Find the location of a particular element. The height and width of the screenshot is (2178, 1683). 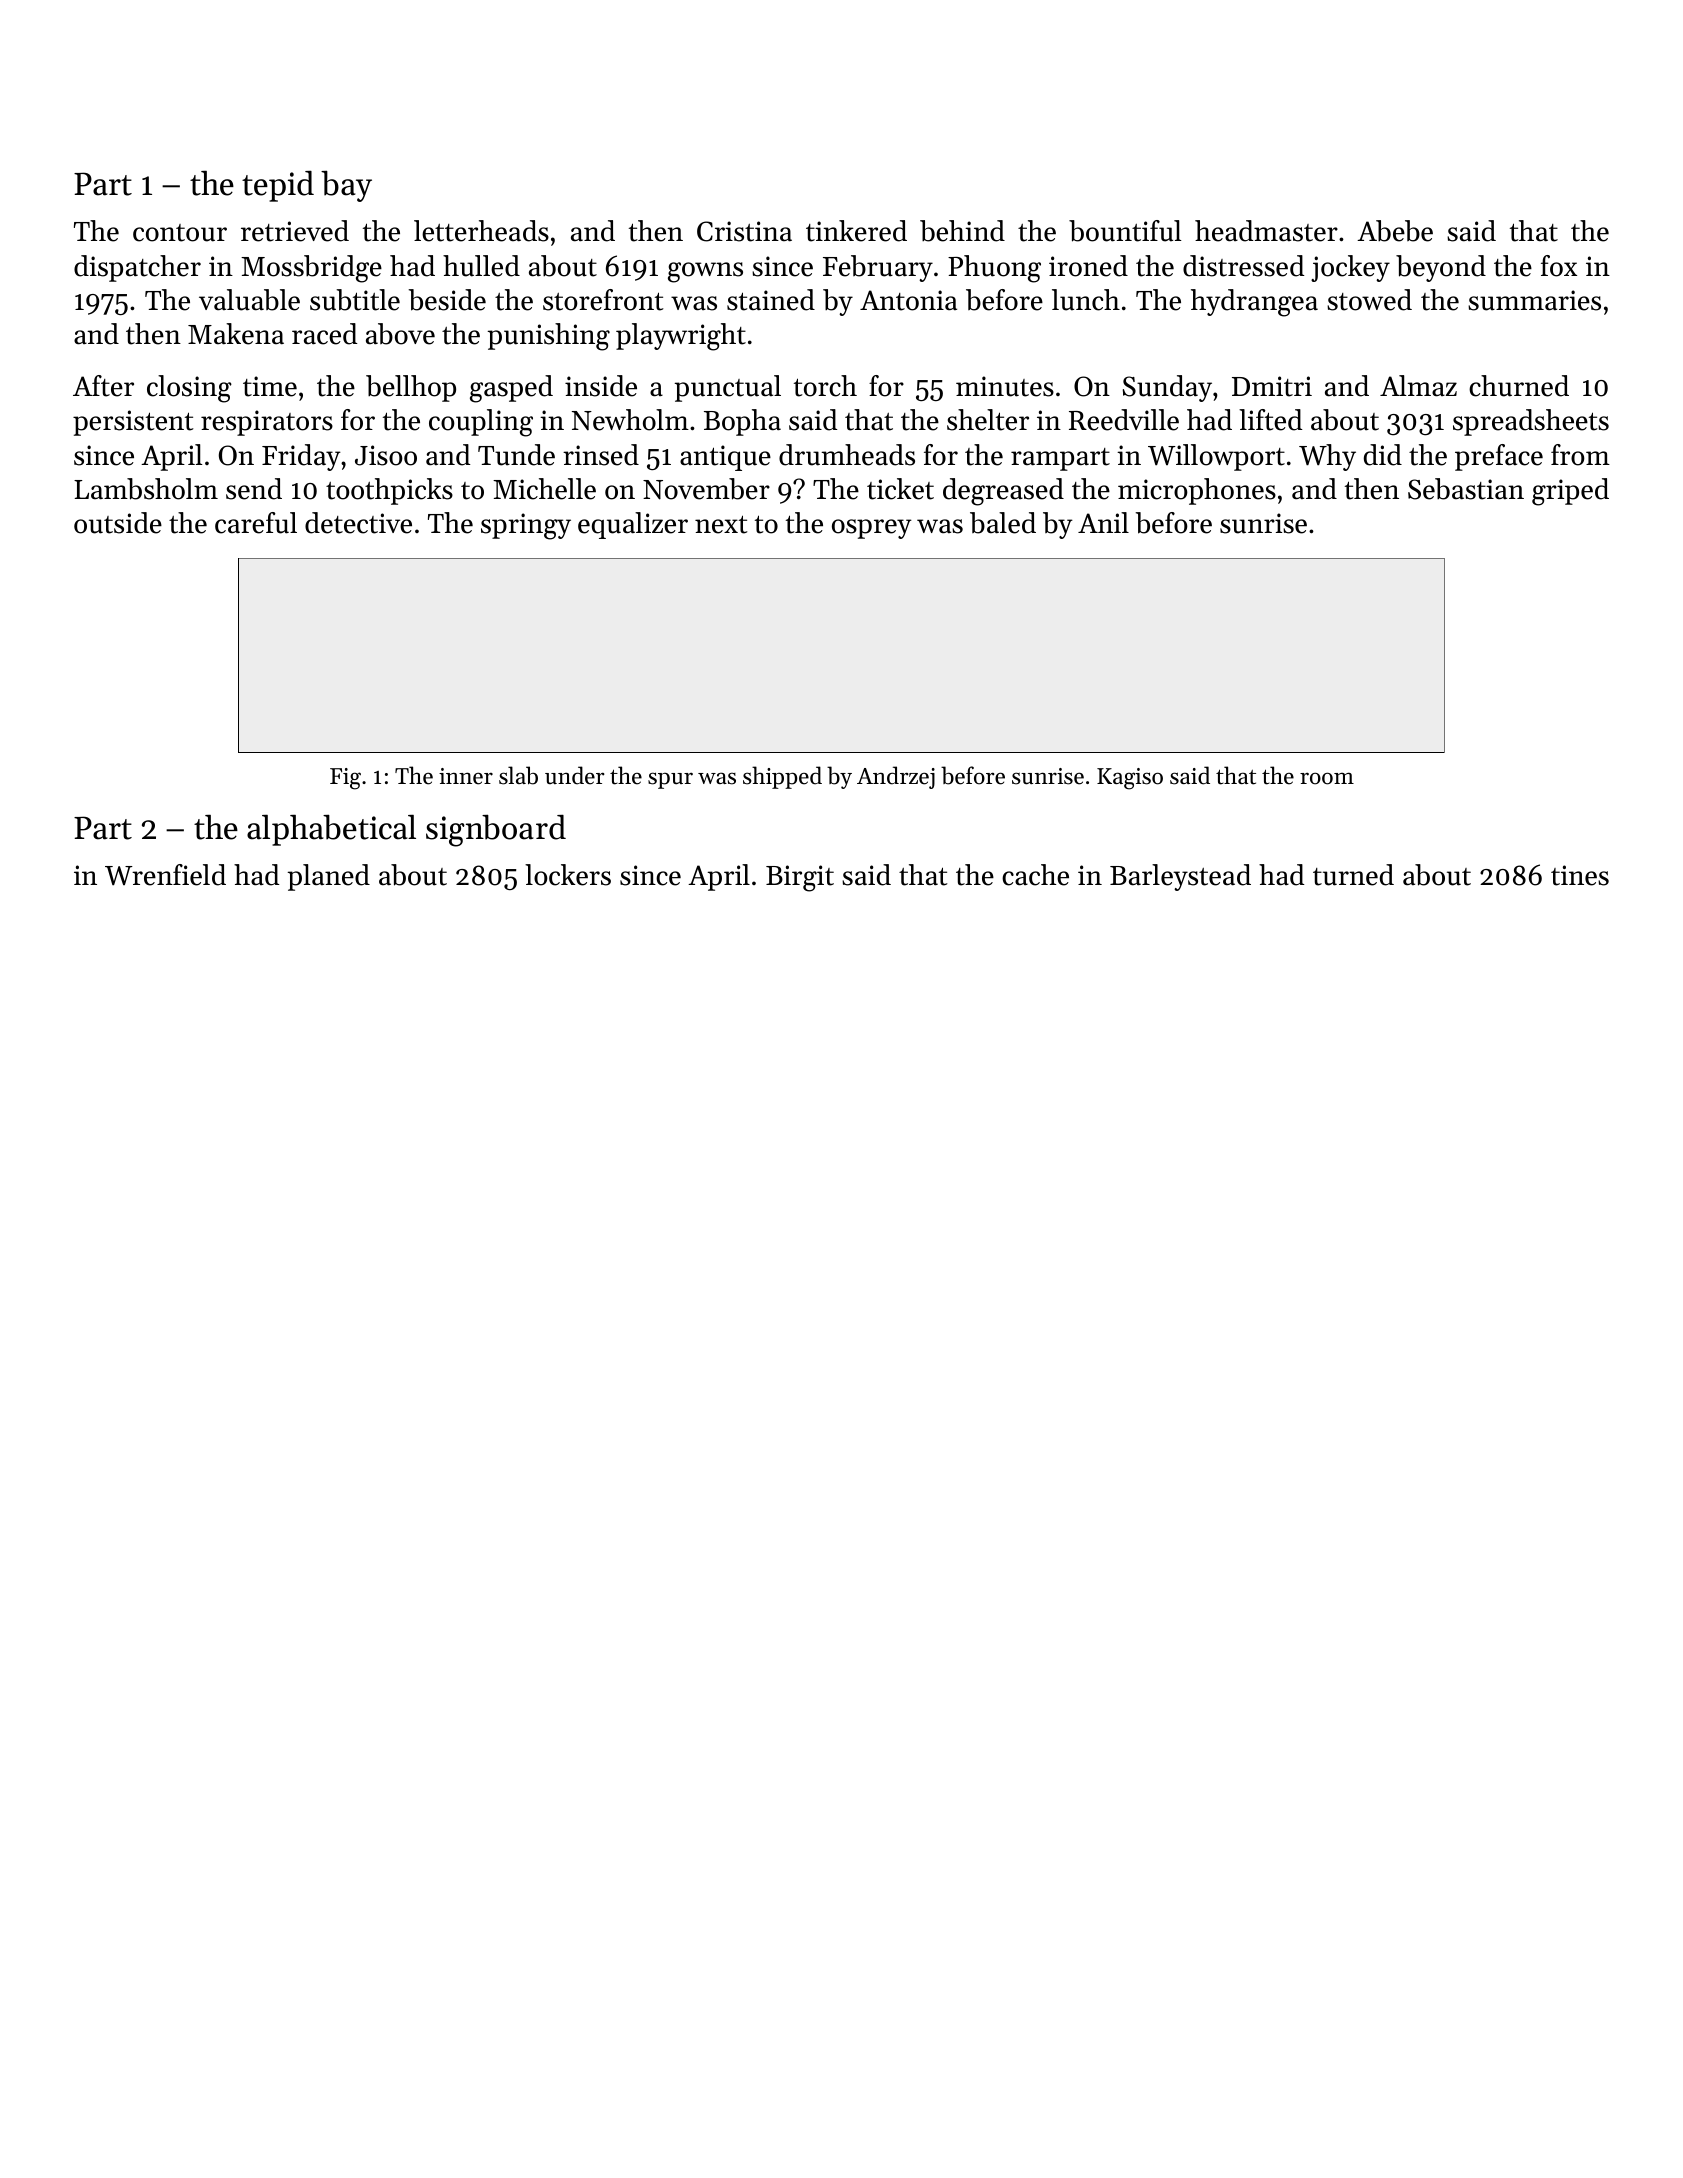

signboard is located at coordinates (496, 831).
